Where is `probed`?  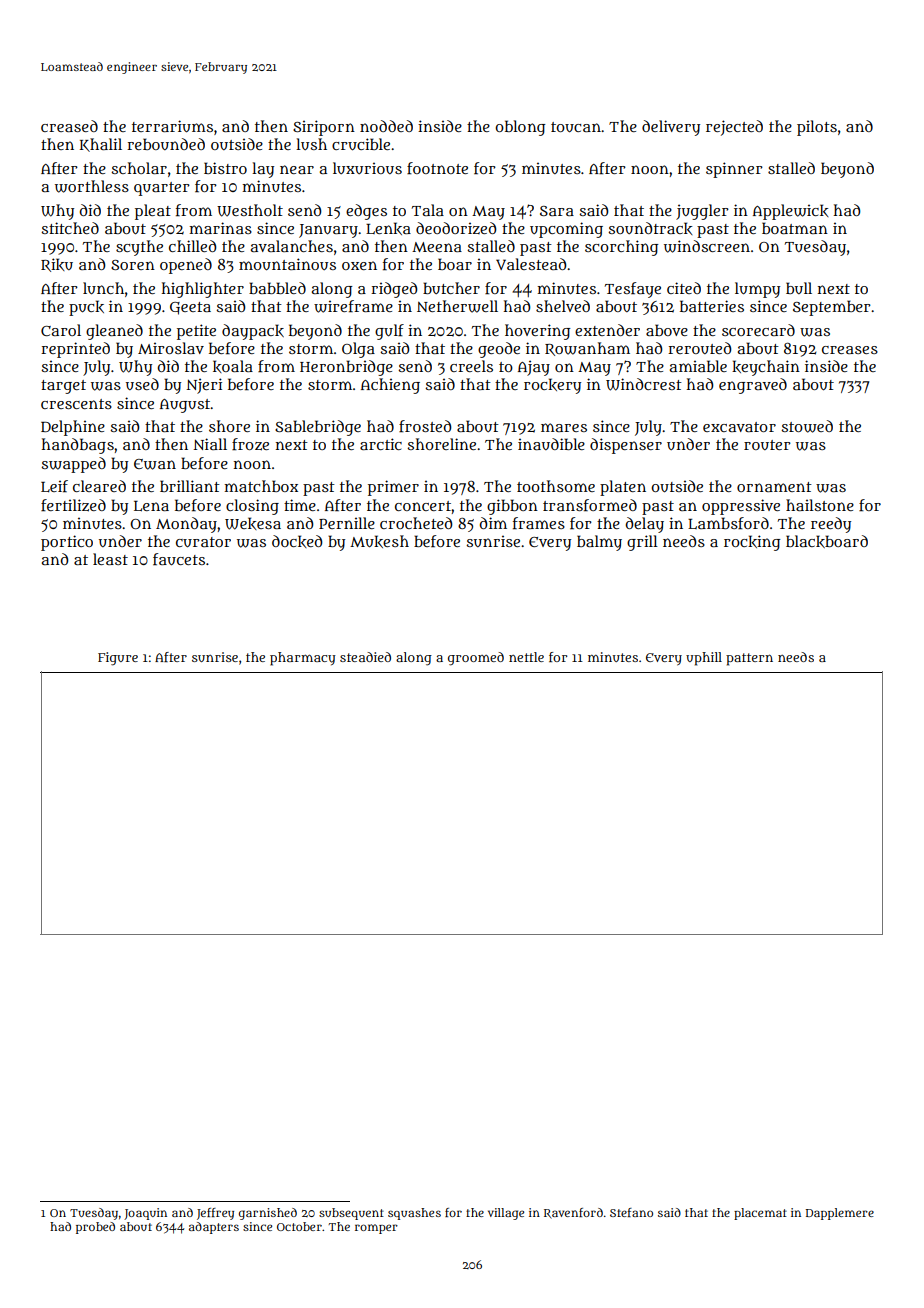 probed is located at coordinates (95, 1228).
